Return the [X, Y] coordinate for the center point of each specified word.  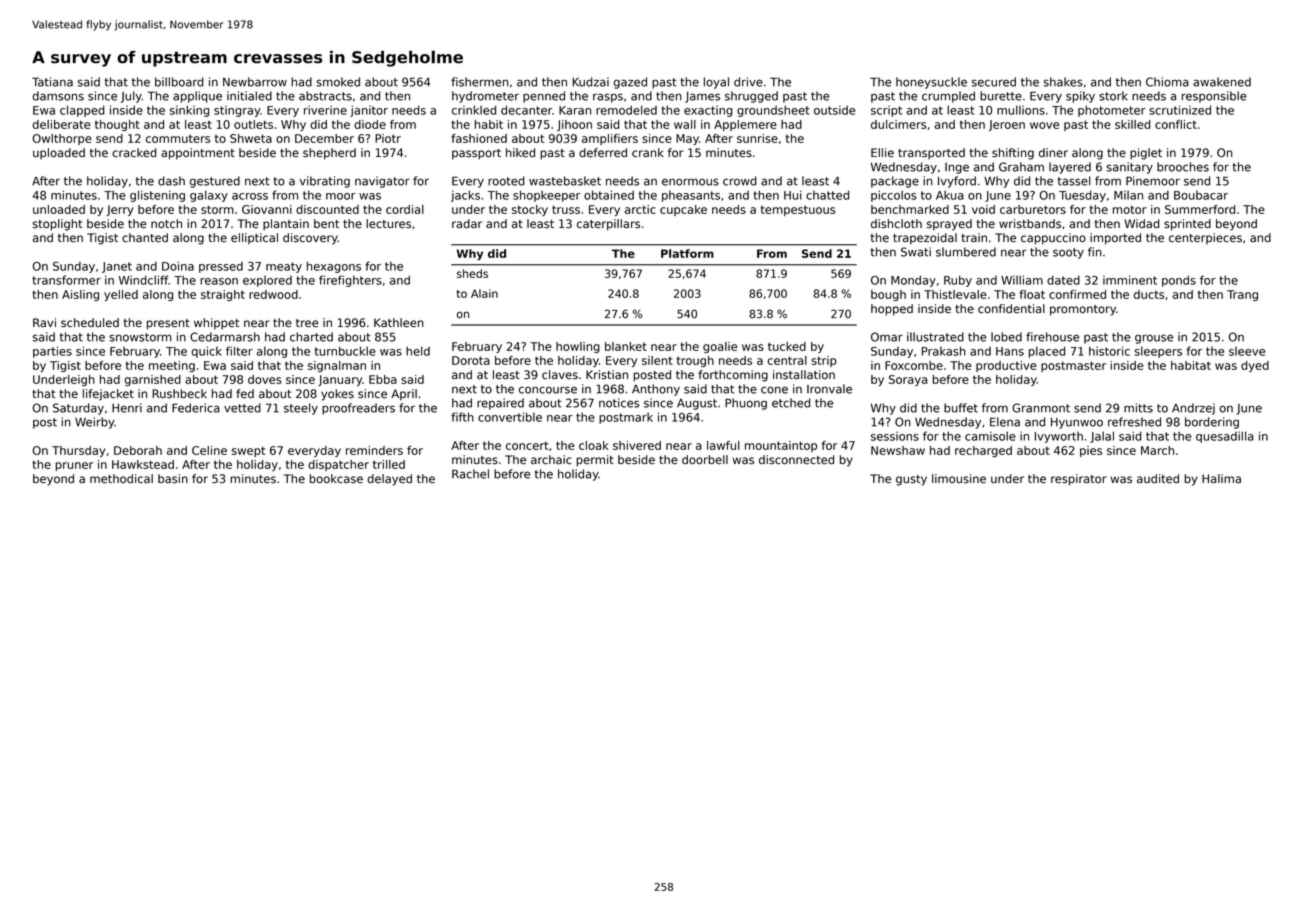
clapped [82, 111]
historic [1109, 351]
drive [748, 82]
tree [307, 323]
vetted [242, 408]
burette [1001, 96]
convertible [510, 417]
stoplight [58, 225]
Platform [687, 253]
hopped [892, 310]
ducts [1149, 294]
